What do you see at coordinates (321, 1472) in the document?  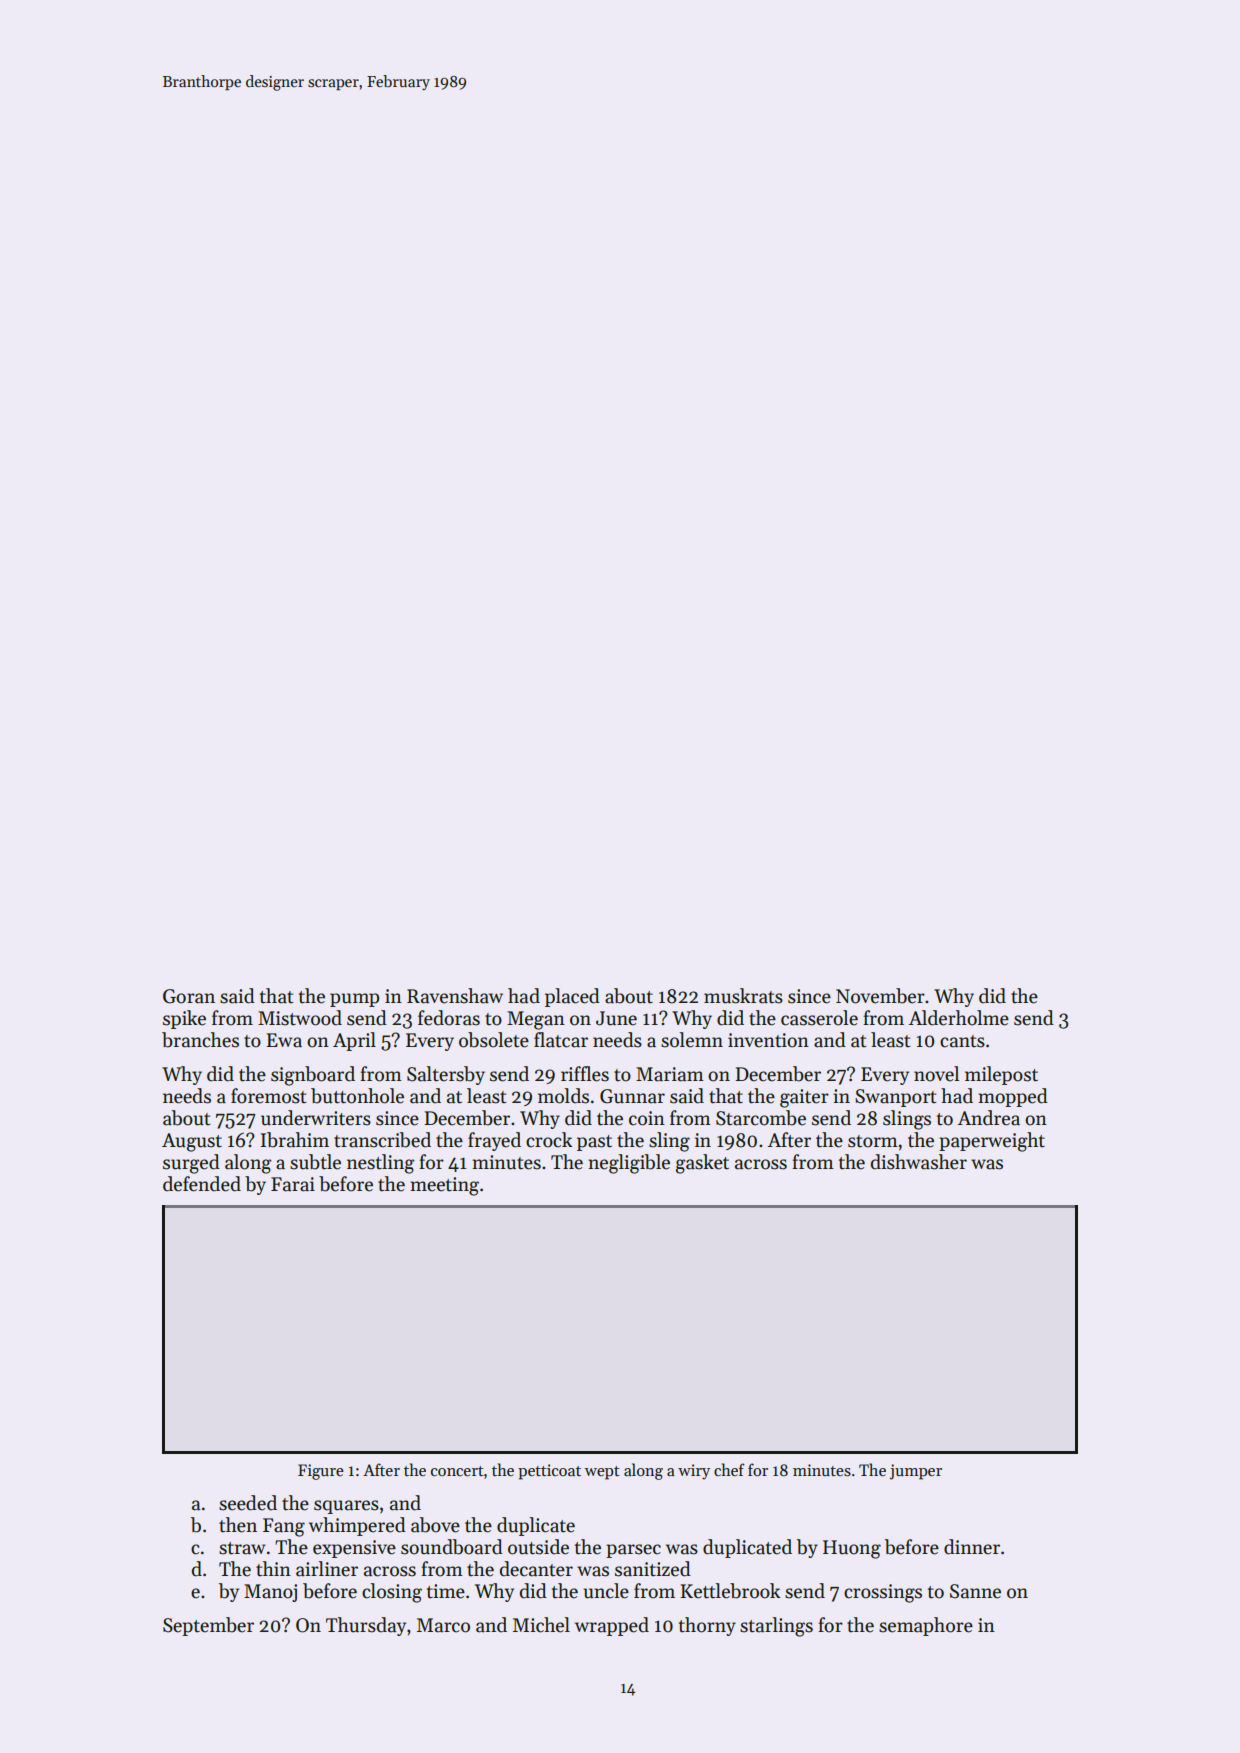 I see `Figure` at bounding box center [321, 1472].
